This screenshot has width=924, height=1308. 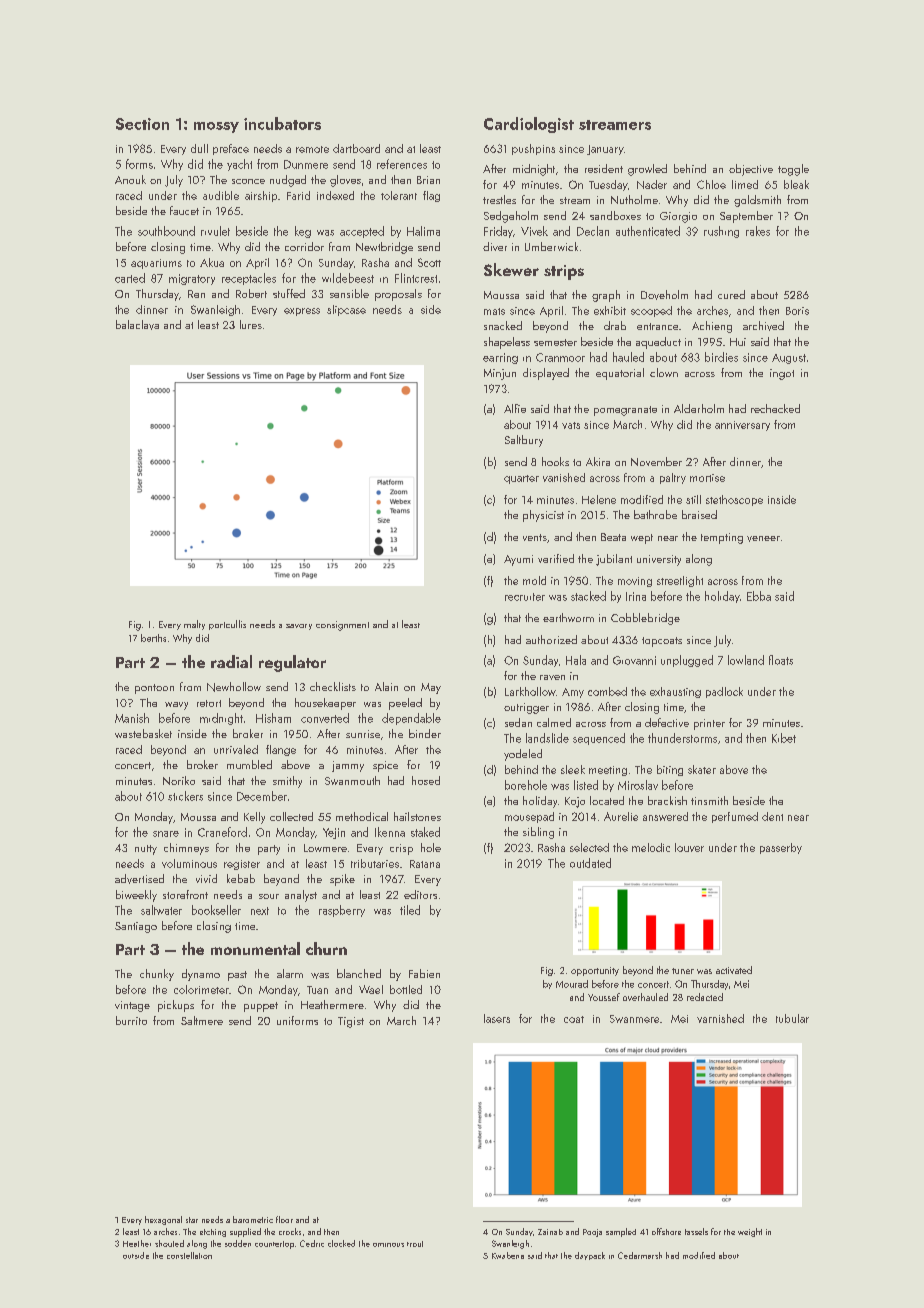 What do you see at coordinates (751, 170) in the screenshot?
I see `objective` at bounding box center [751, 170].
